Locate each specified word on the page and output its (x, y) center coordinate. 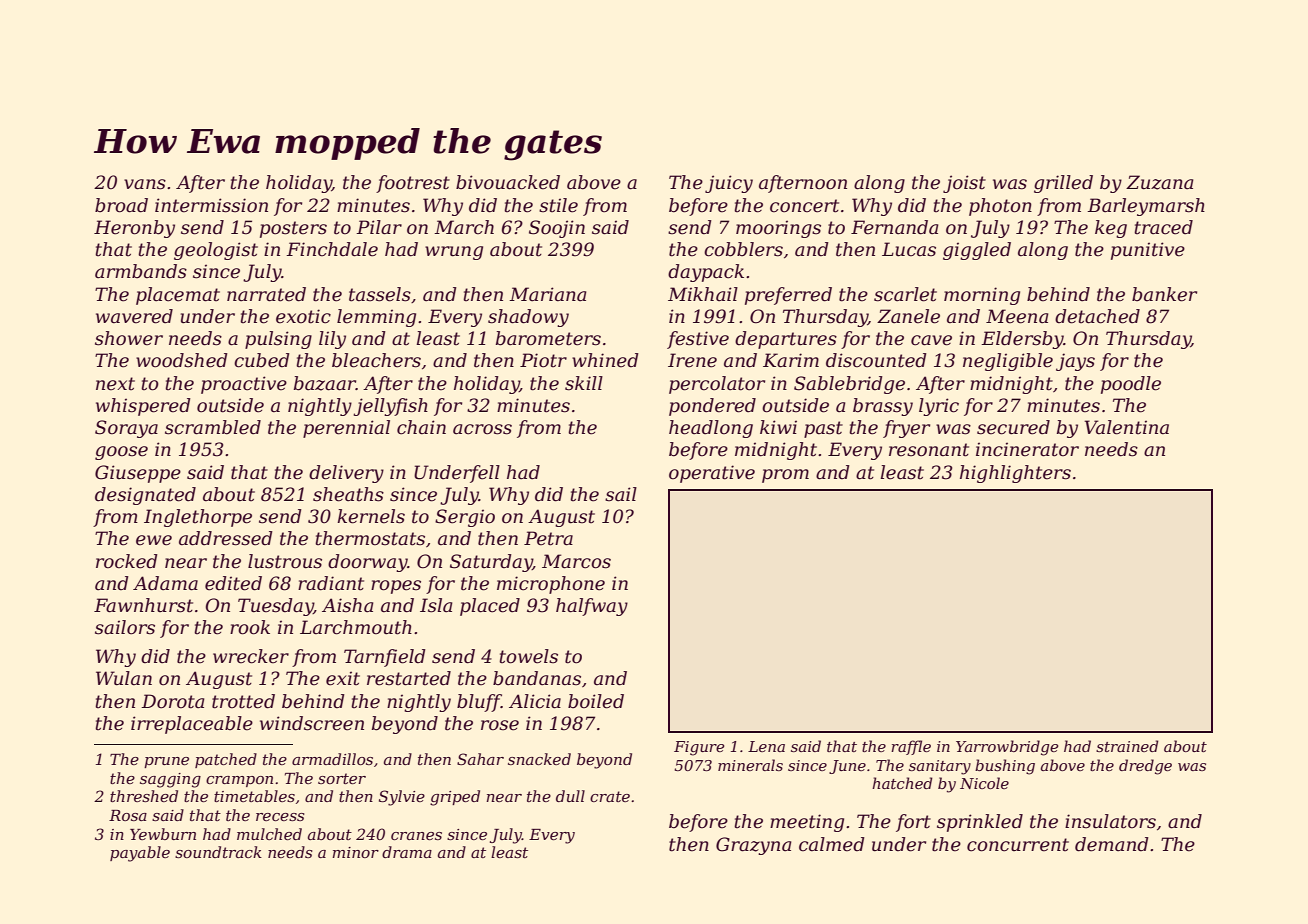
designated (145, 496)
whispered (143, 407)
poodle (1131, 385)
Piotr (543, 360)
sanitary (940, 767)
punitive (1148, 251)
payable (140, 854)
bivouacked (508, 182)
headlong (711, 429)
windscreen (312, 723)
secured (1013, 427)
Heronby (134, 229)
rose (500, 725)
